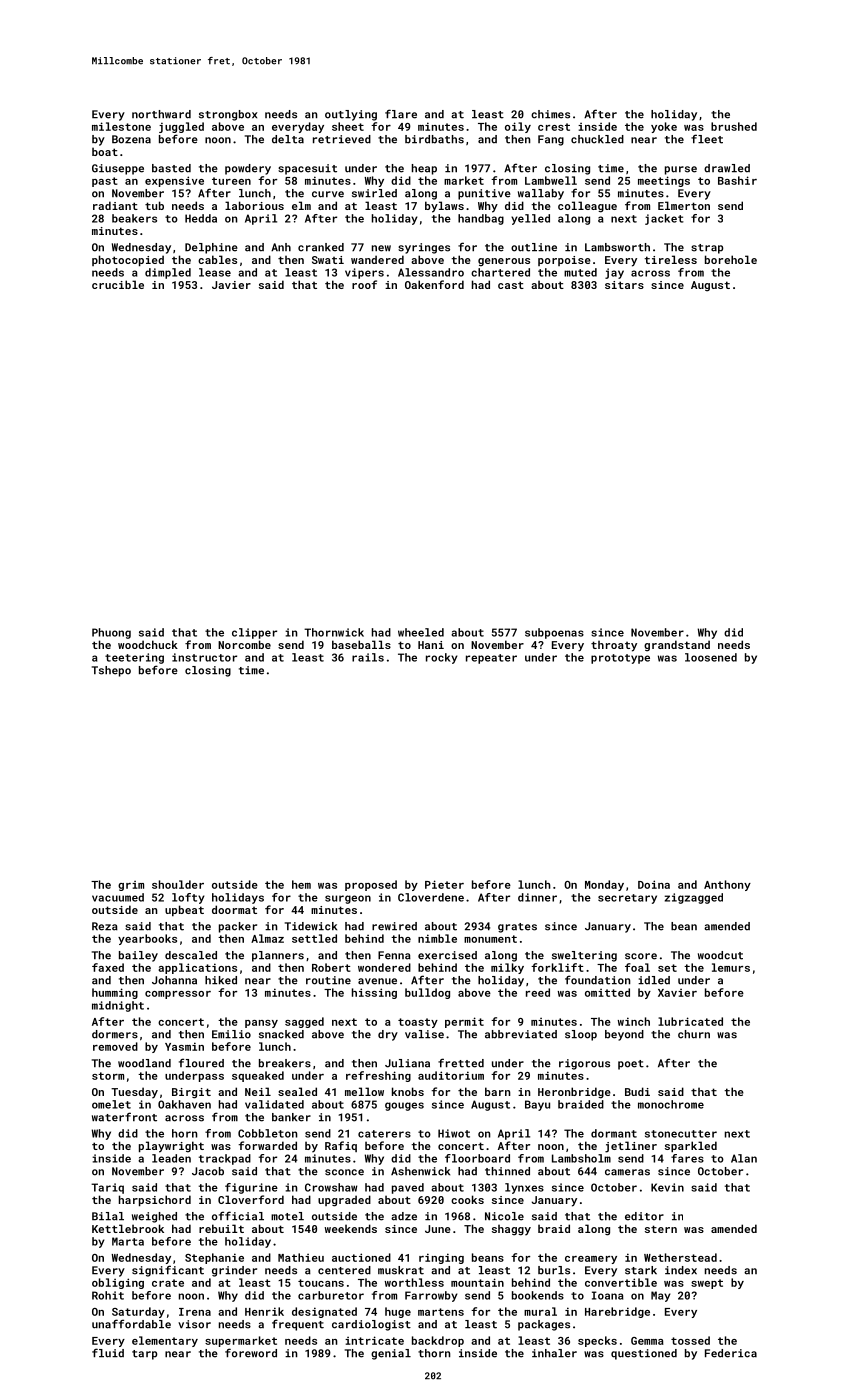 The height and width of the page is (1400, 849). Describe the element at coordinates (554, 633) in the page. I see `subpoenas` at that location.
